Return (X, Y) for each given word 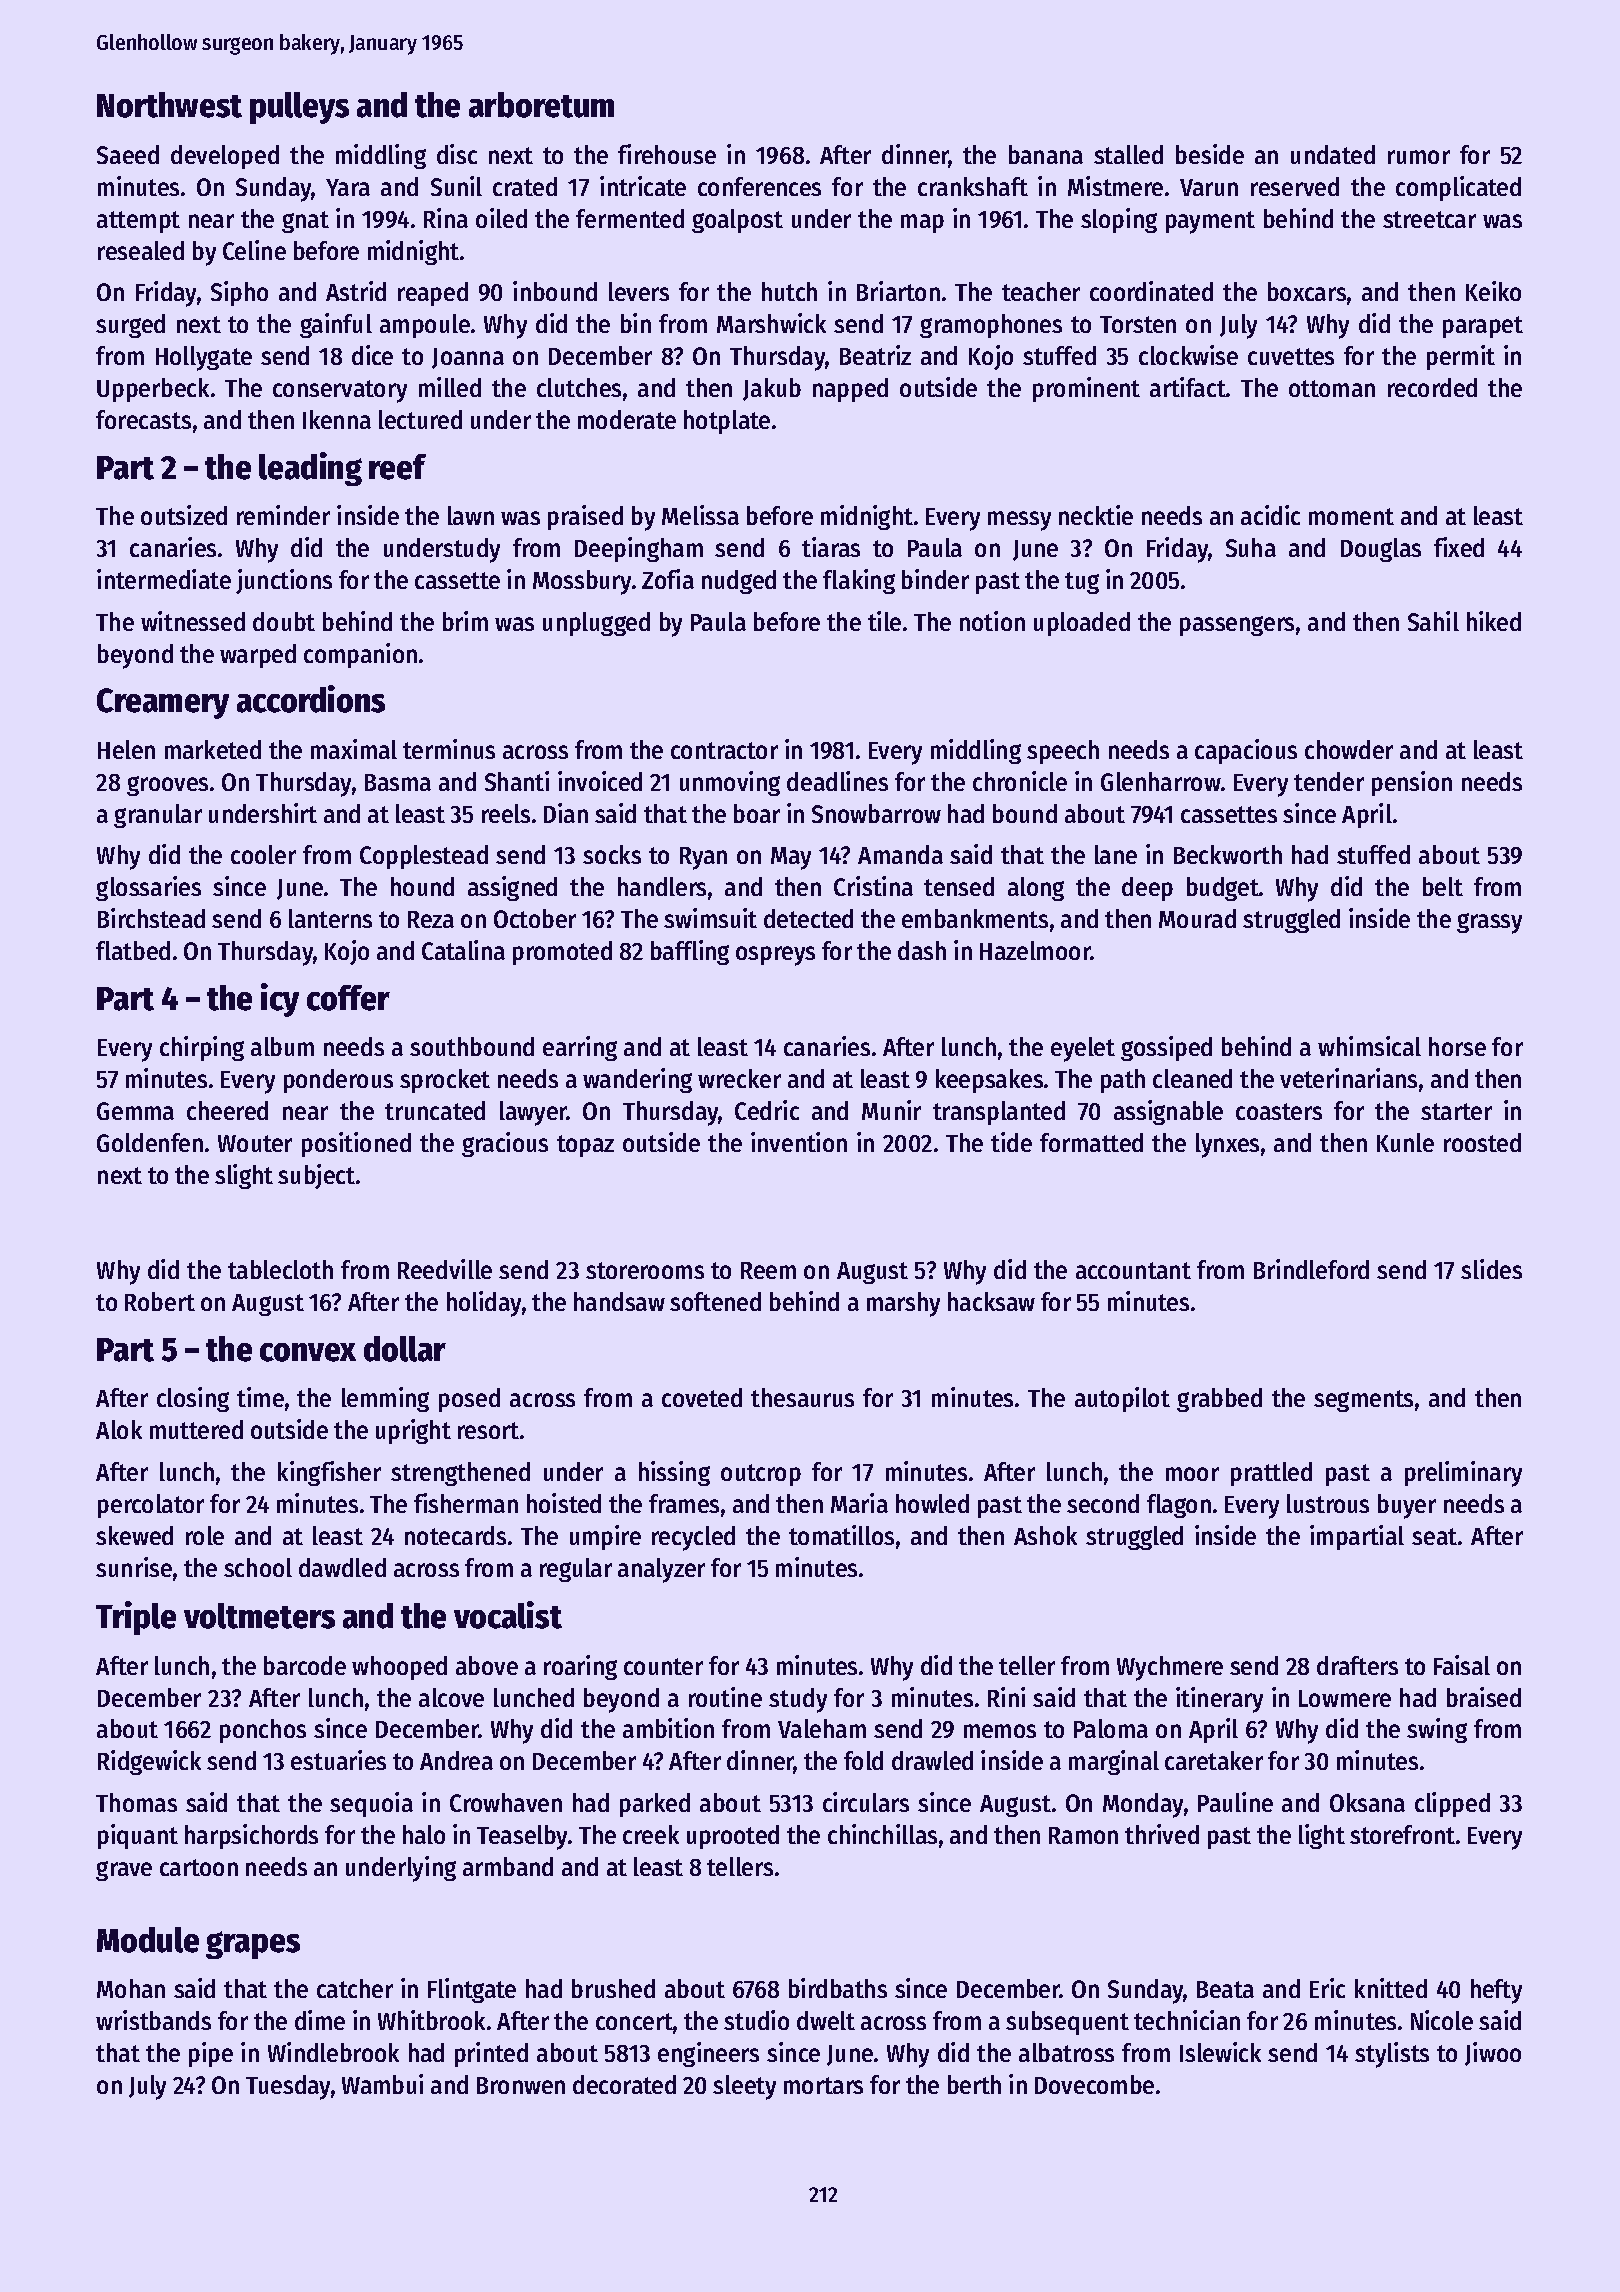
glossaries (148, 888)
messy (1019, 521)
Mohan (131, 1988)
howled (932, 1503)
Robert (160, 1301)
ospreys (775, 956)
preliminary (1463, 1474)
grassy (1489, 923)
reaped (433, 294)
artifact (1188, 387)
